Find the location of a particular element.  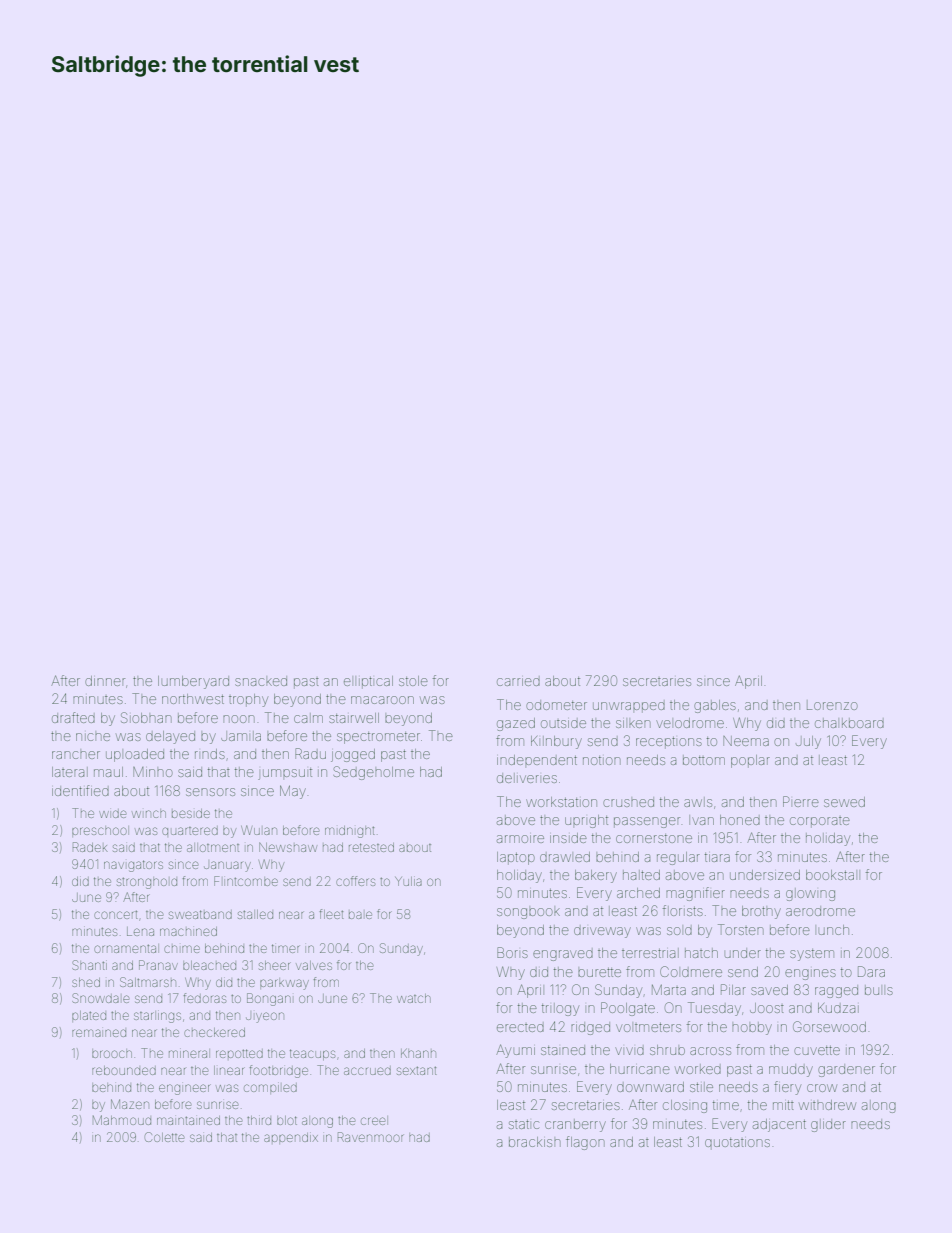

stole is located at coordinates (413, 681).
